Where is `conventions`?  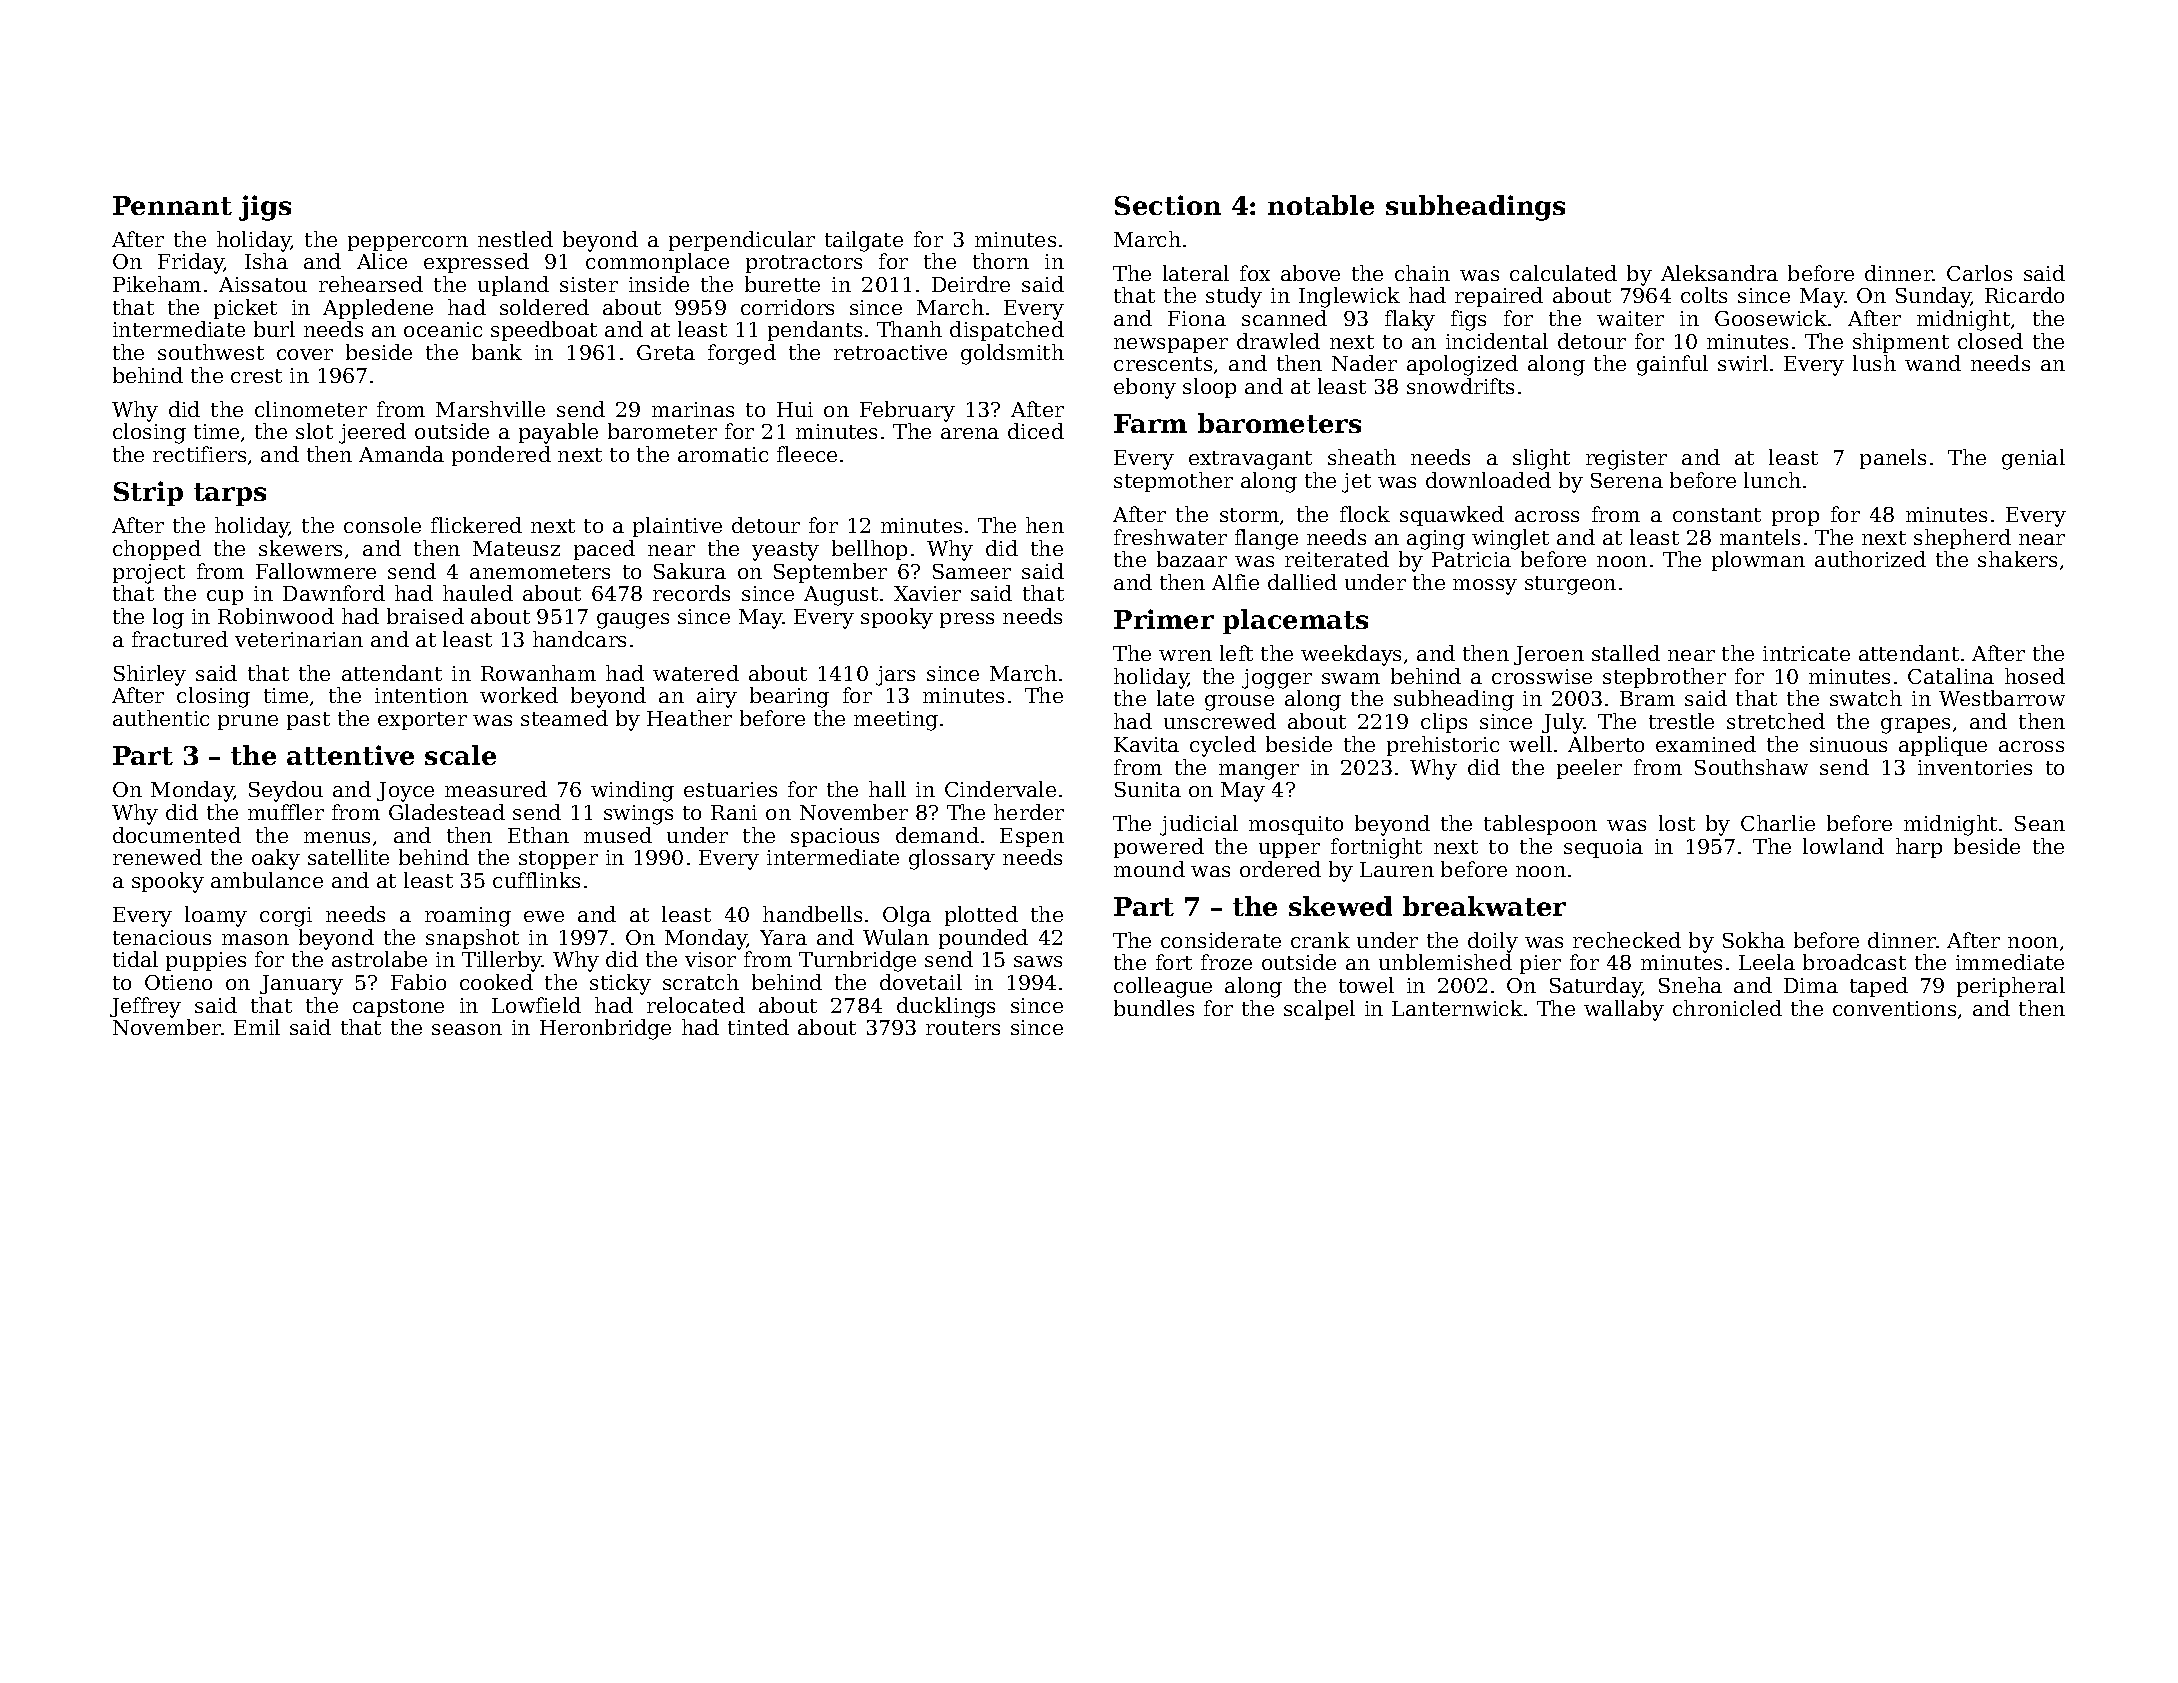 conventions is located at coordinates (1894, 1008).
